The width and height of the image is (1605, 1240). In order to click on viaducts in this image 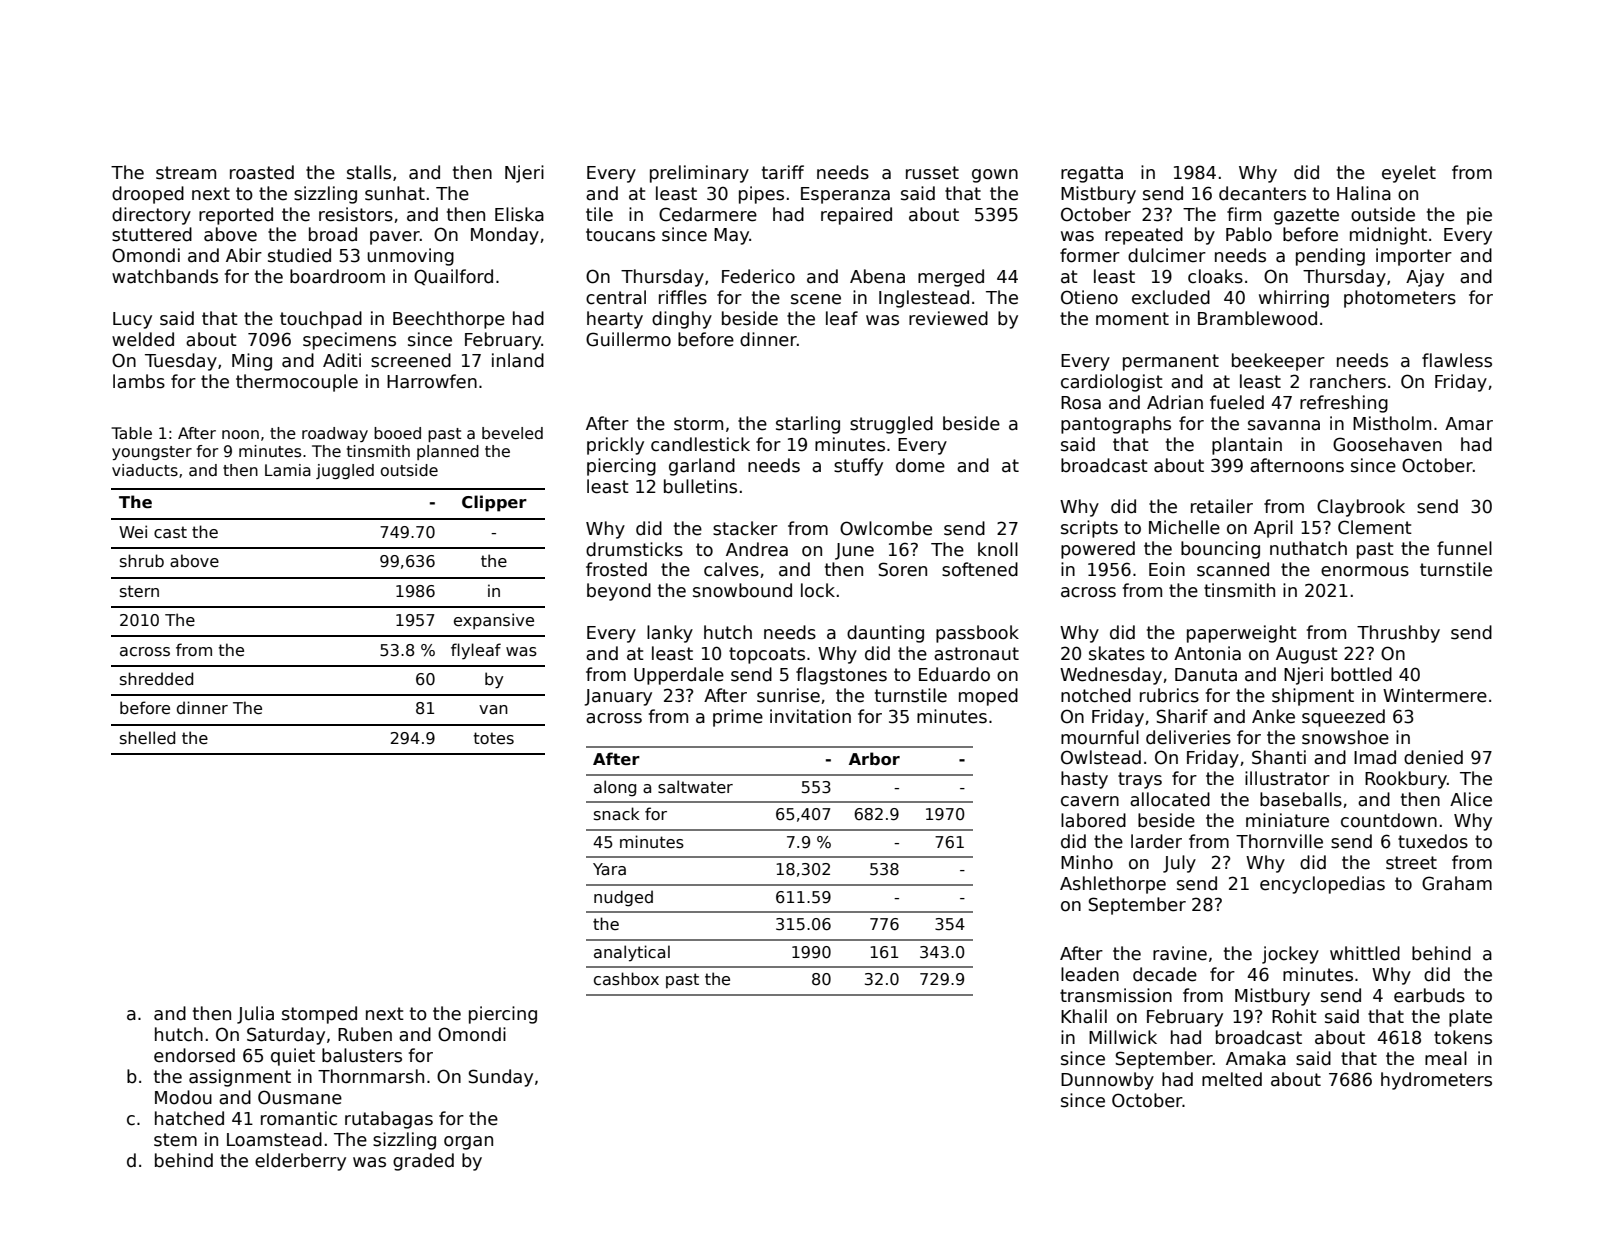, I will do `click(145, 470)`.
